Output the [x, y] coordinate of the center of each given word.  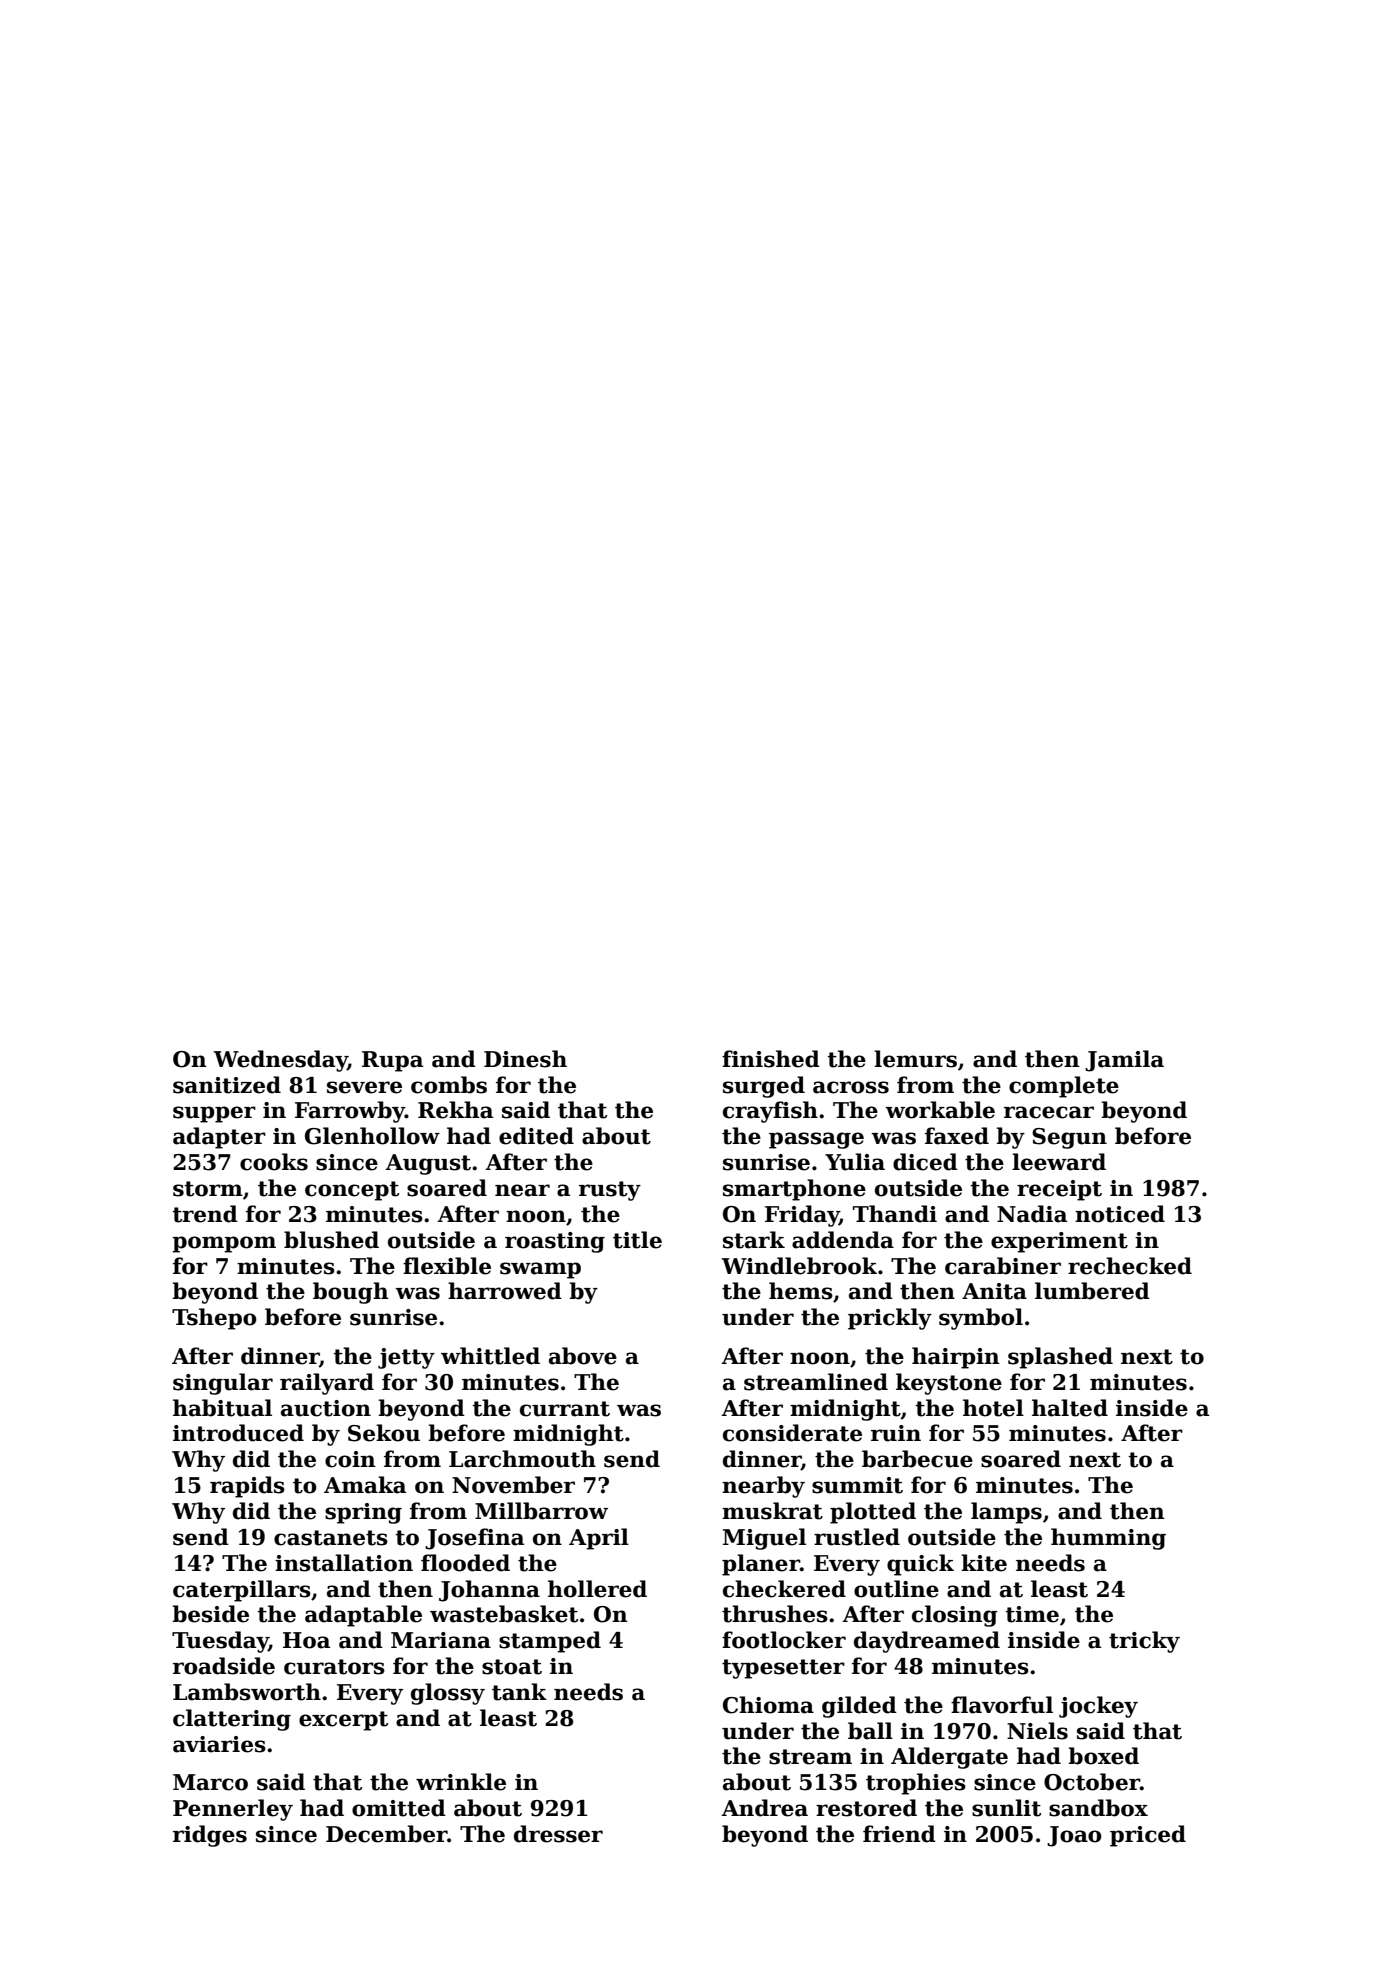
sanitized [227, 1085]
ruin [896, 1433]
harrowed [505, 1291]
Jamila [1124, 1061]
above [583, 1356]
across [851, 1087]
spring [363, 1513]
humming [1108, 1539]
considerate [792, 1433]
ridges [210, 1836]
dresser [558, 1834]
